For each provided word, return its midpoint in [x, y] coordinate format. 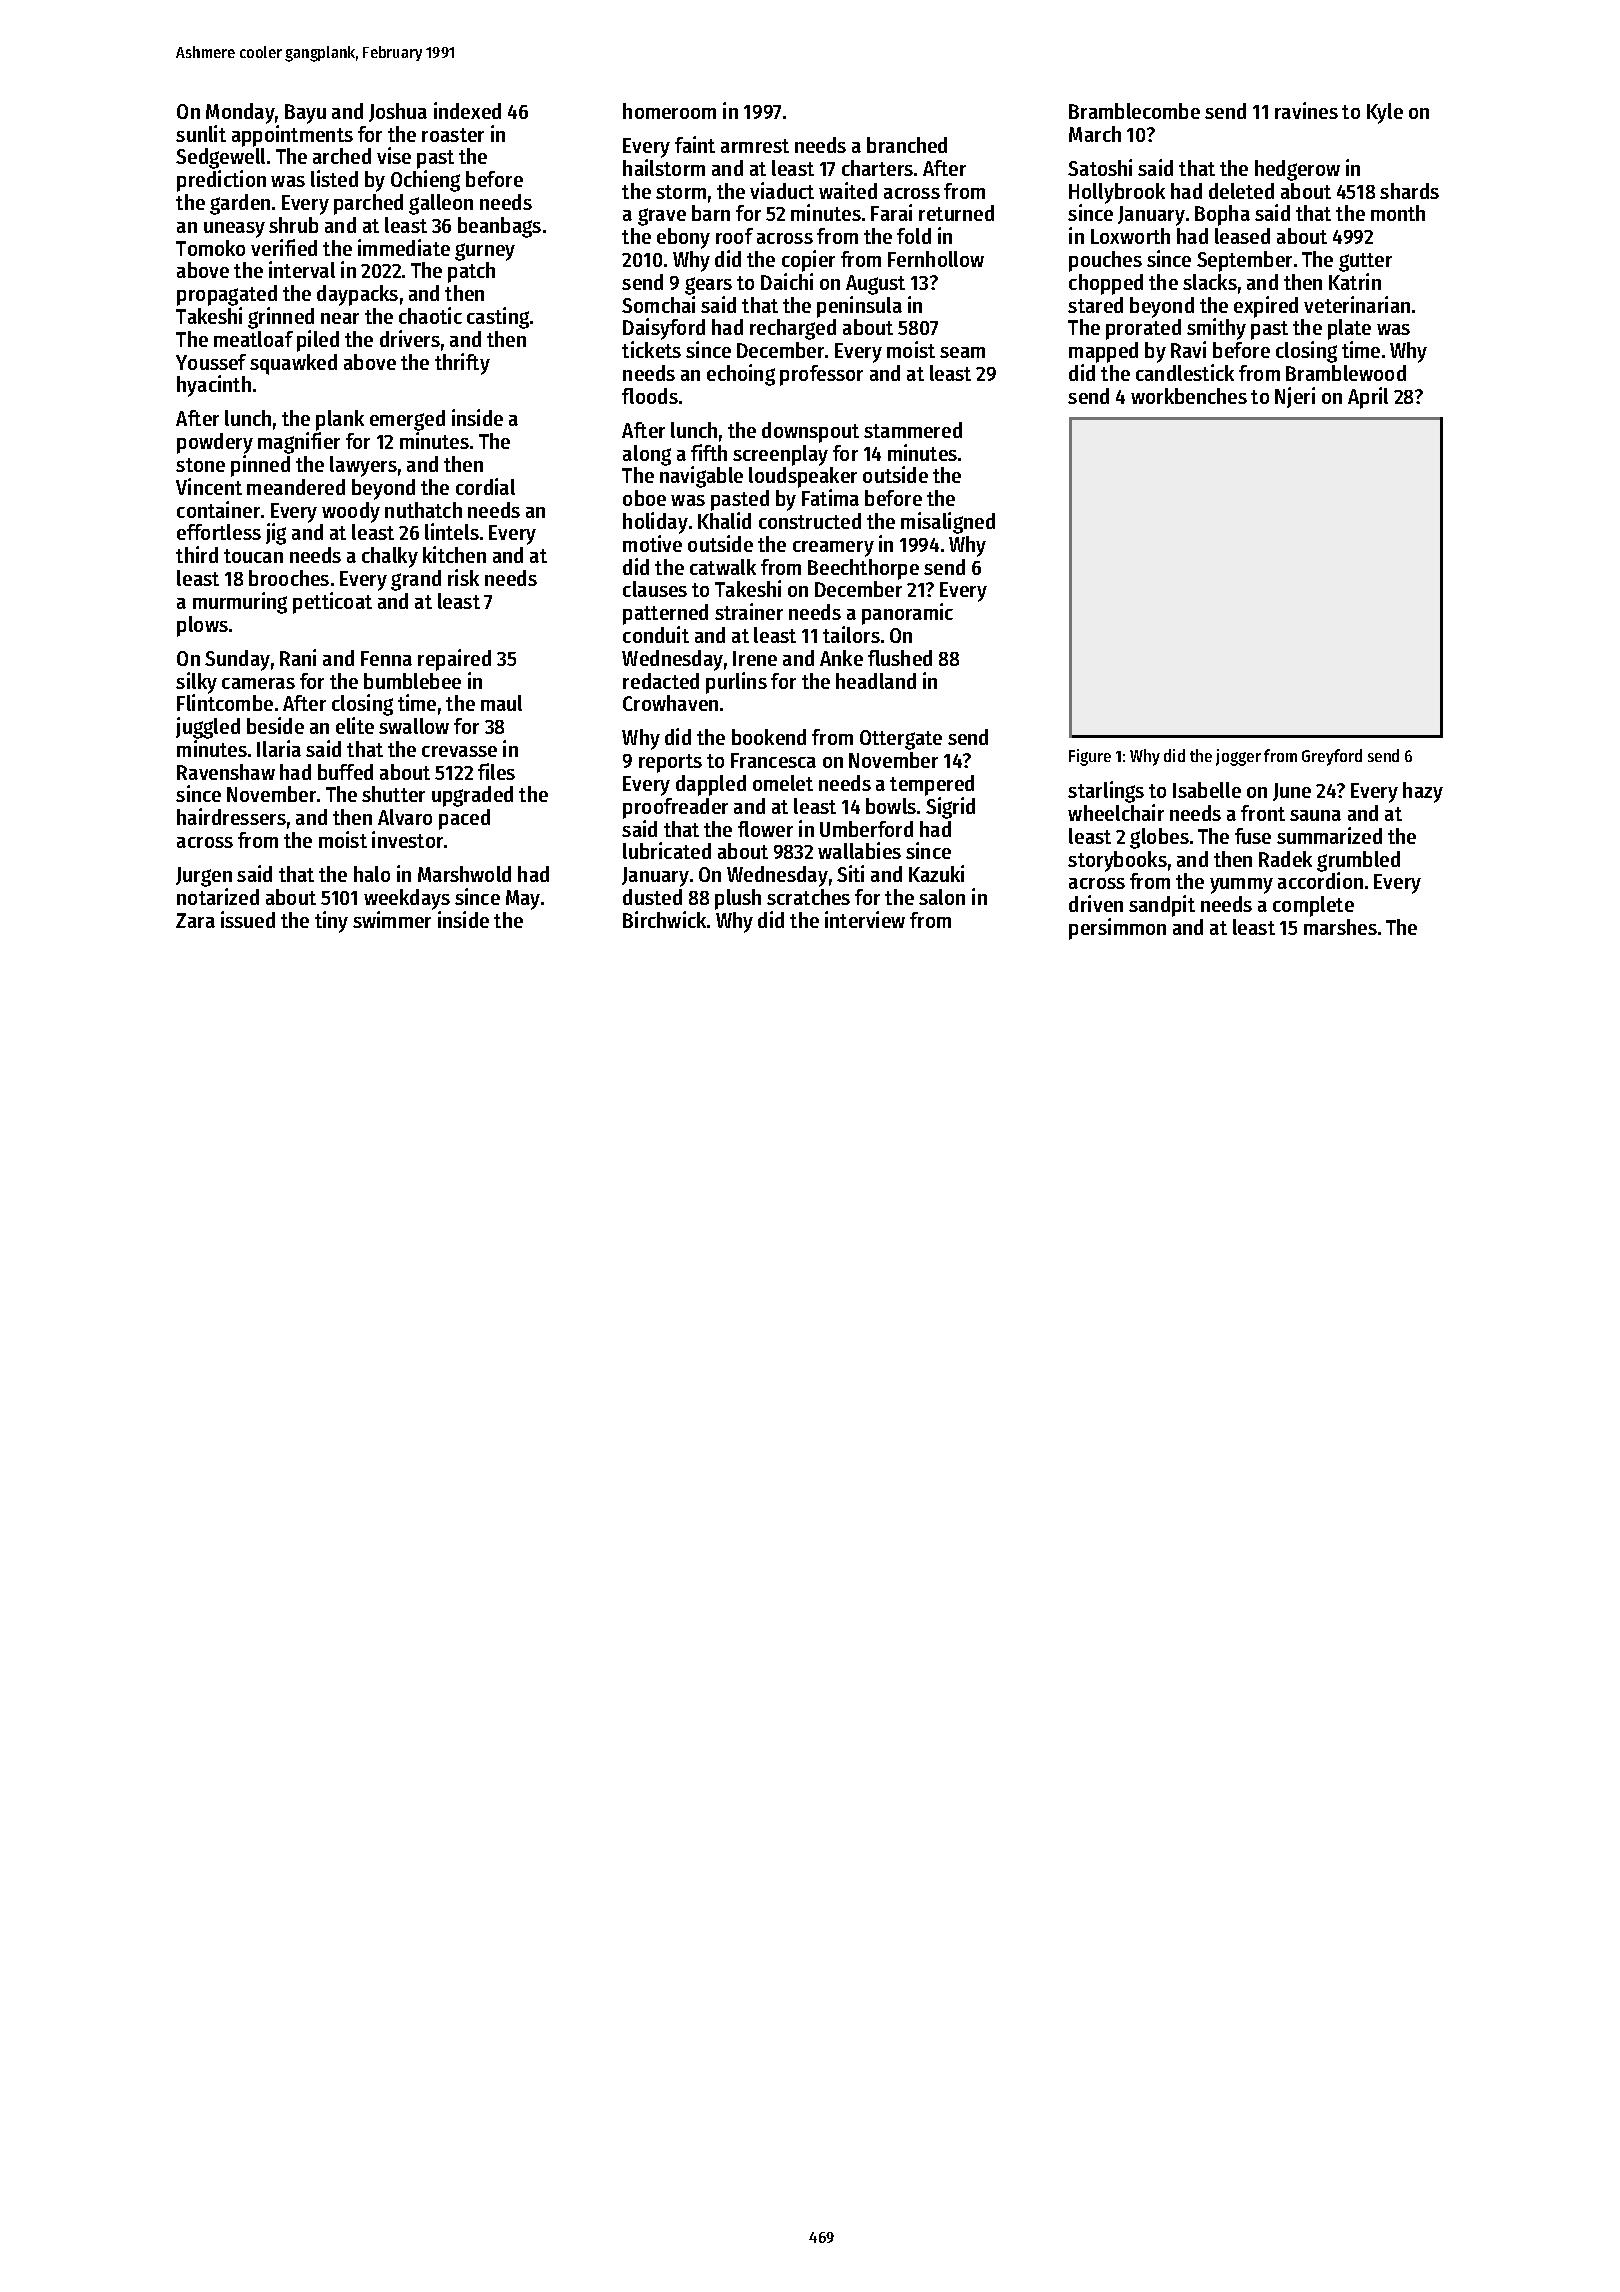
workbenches [1189, 396]
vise [394, 155]
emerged [407, 420]
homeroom [669, 111]
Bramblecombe [1134, 111]
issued [248, 919]
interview [865, 919]
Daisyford [664, 329]
